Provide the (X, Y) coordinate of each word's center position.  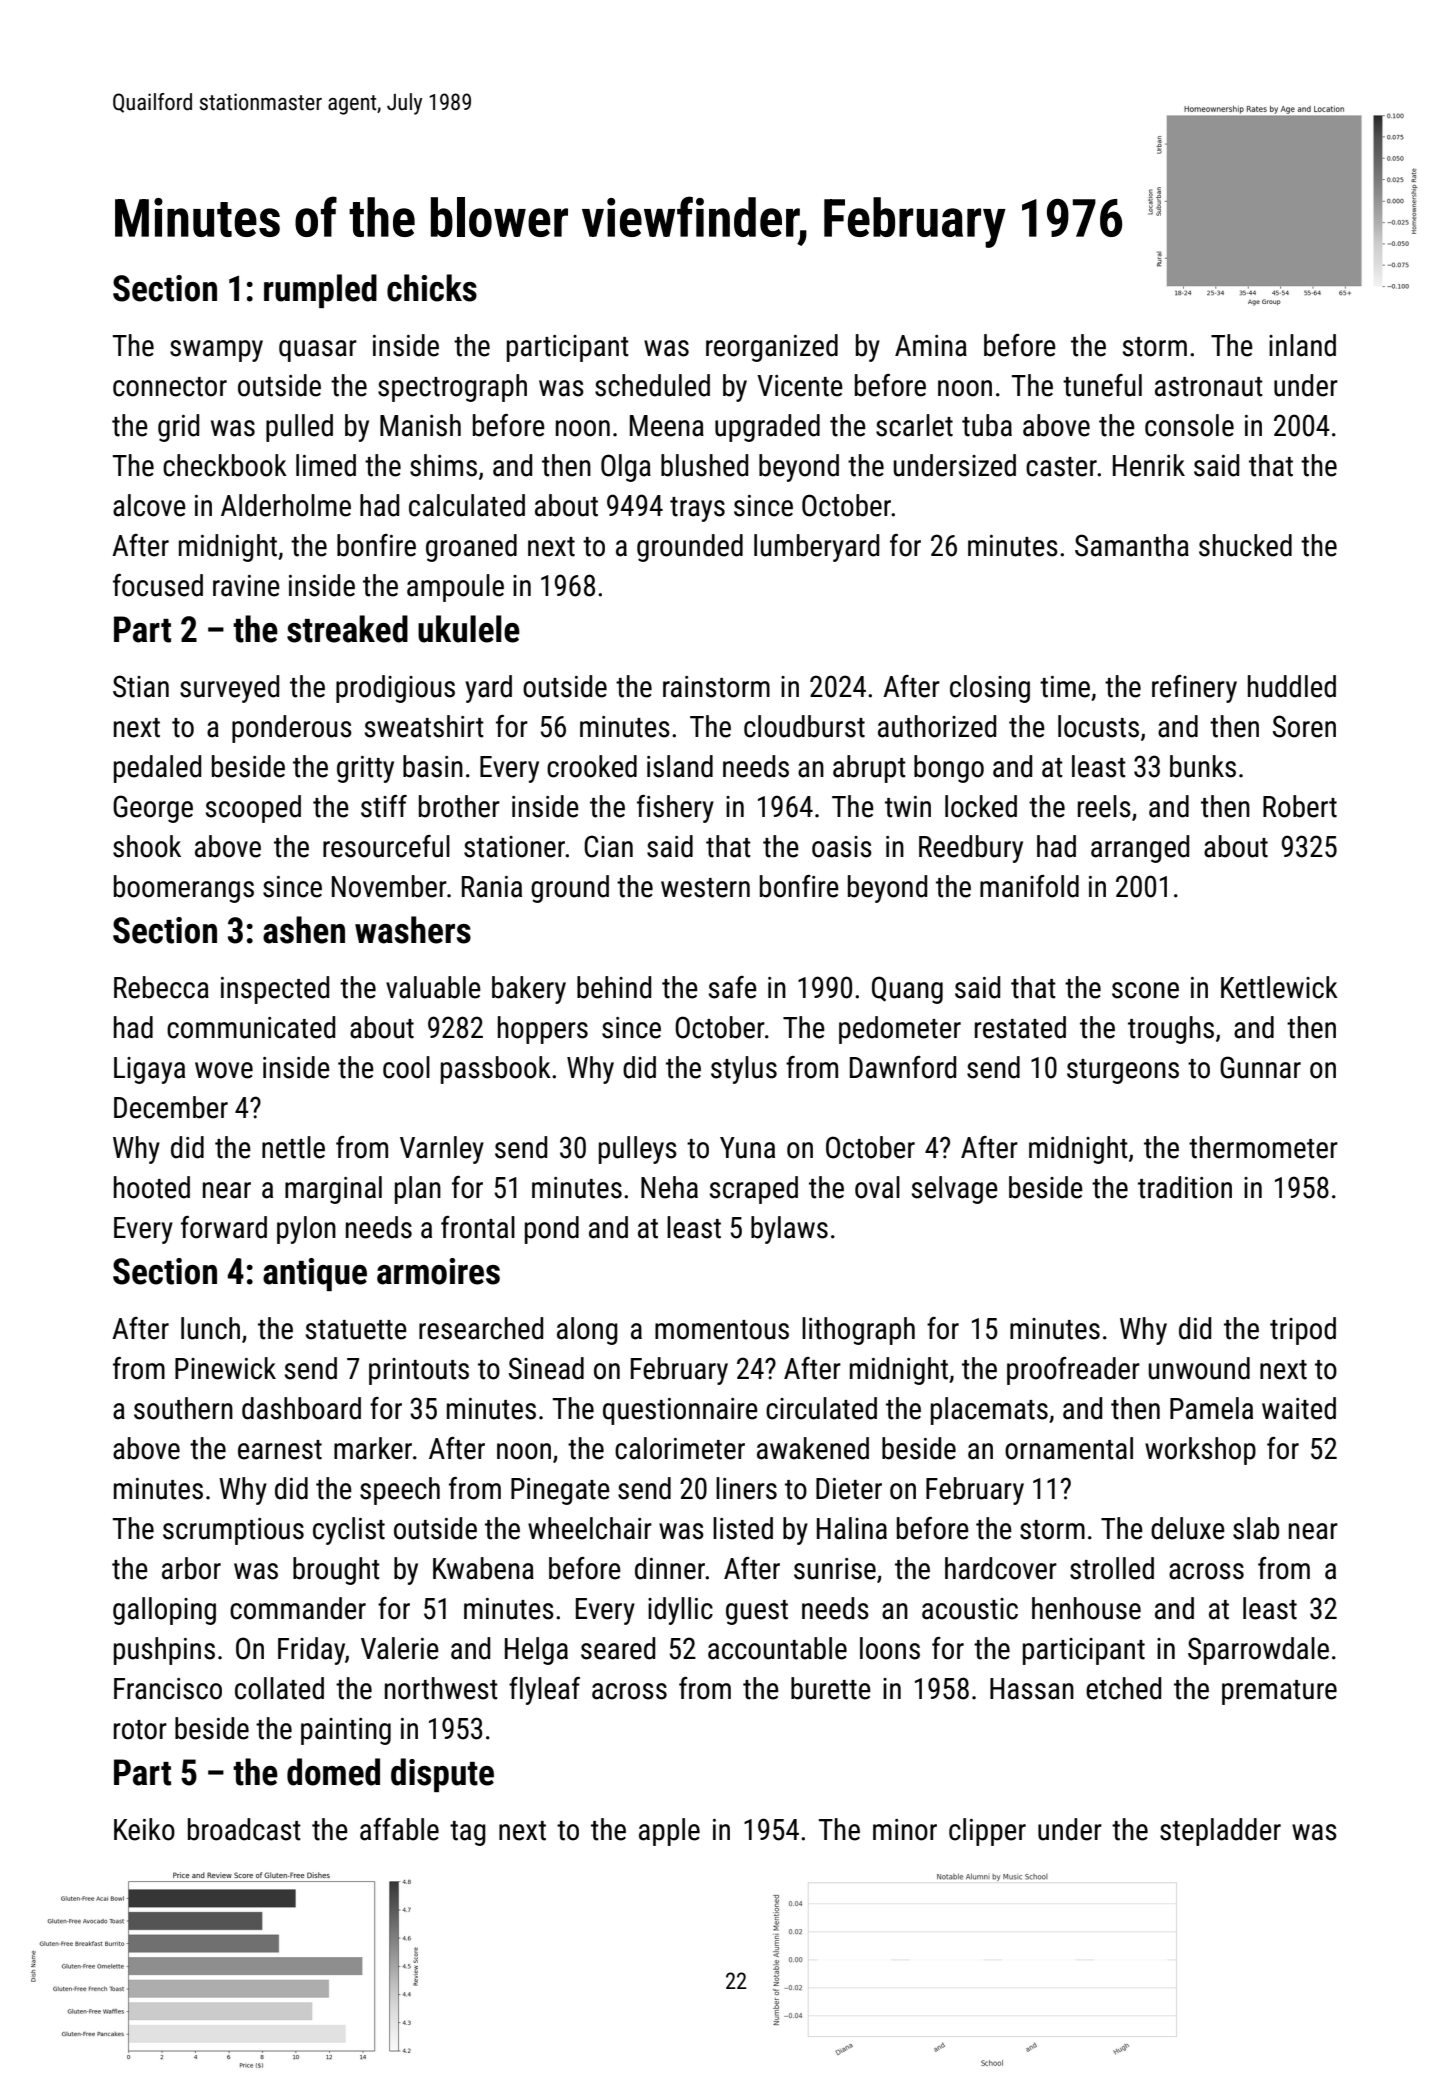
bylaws (789, 1230)
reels (1104, 806)
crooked (592, 766)
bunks (1203, 766)
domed (333, 1772)
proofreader (1073, 1371)
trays (697, 509)
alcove (149, 505)
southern (183, 1408)
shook (147, 846)
